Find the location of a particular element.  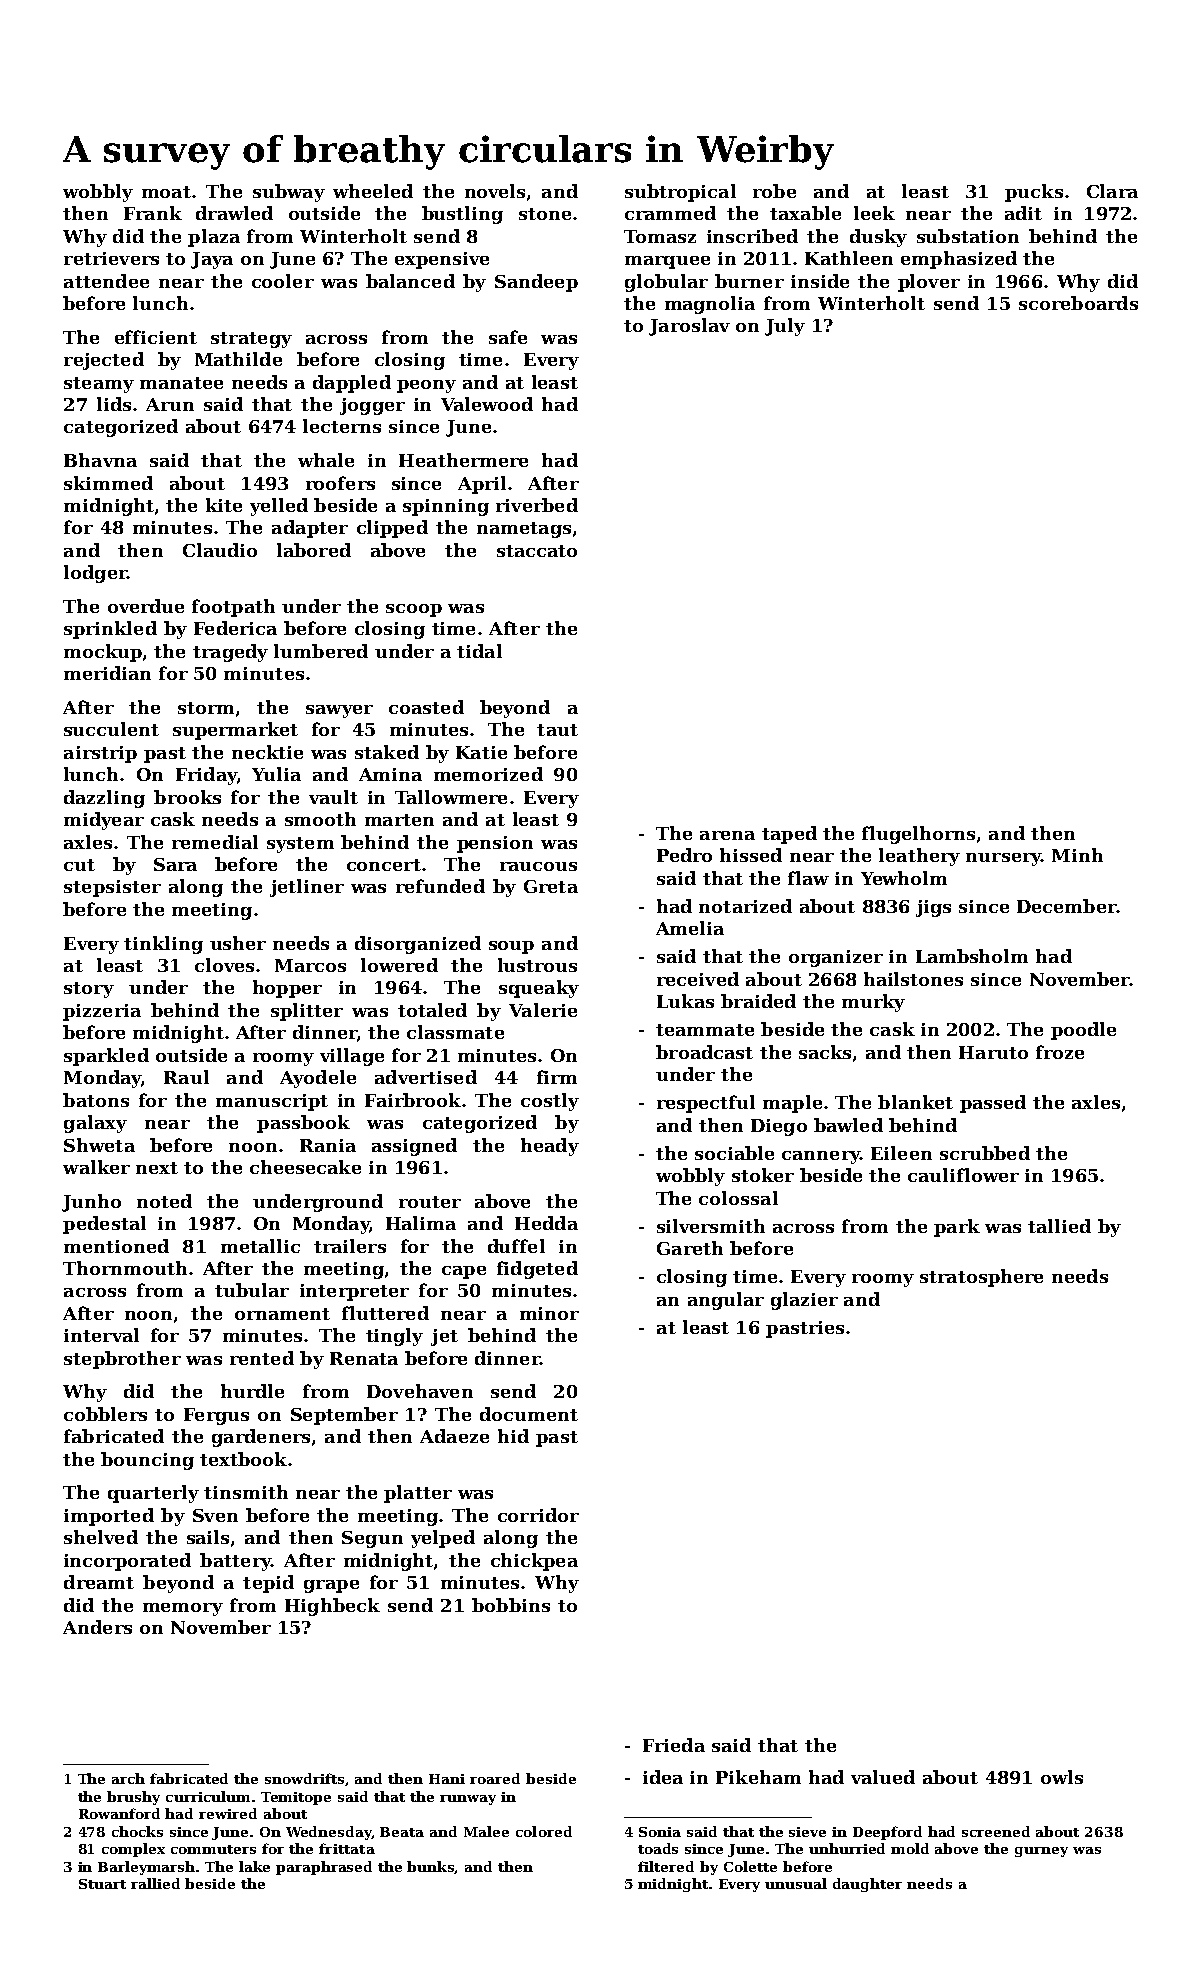

bobbins is located at coordinates (511, 1605).
